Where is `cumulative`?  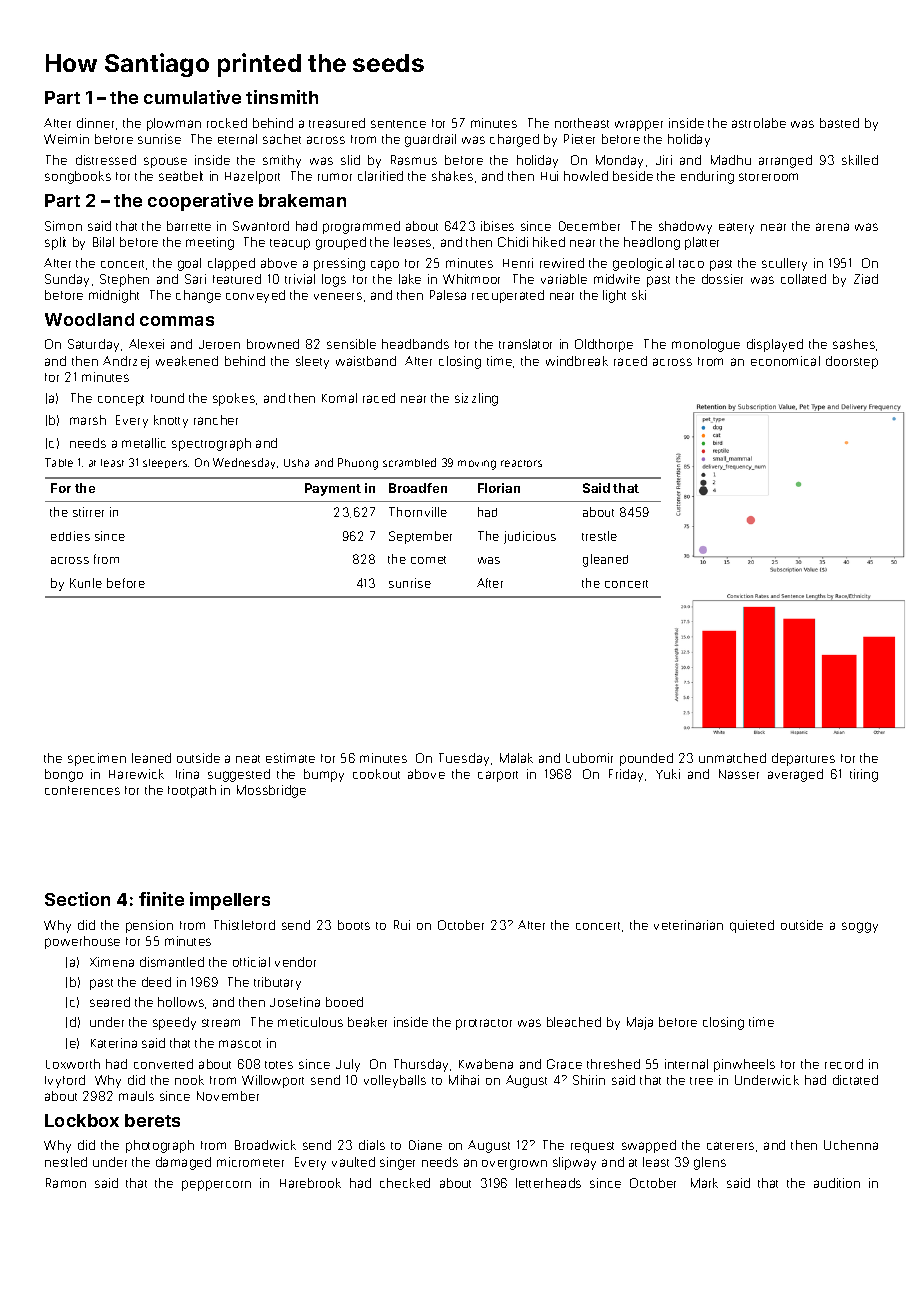
cumulative is located at coordinates (192, 97).
